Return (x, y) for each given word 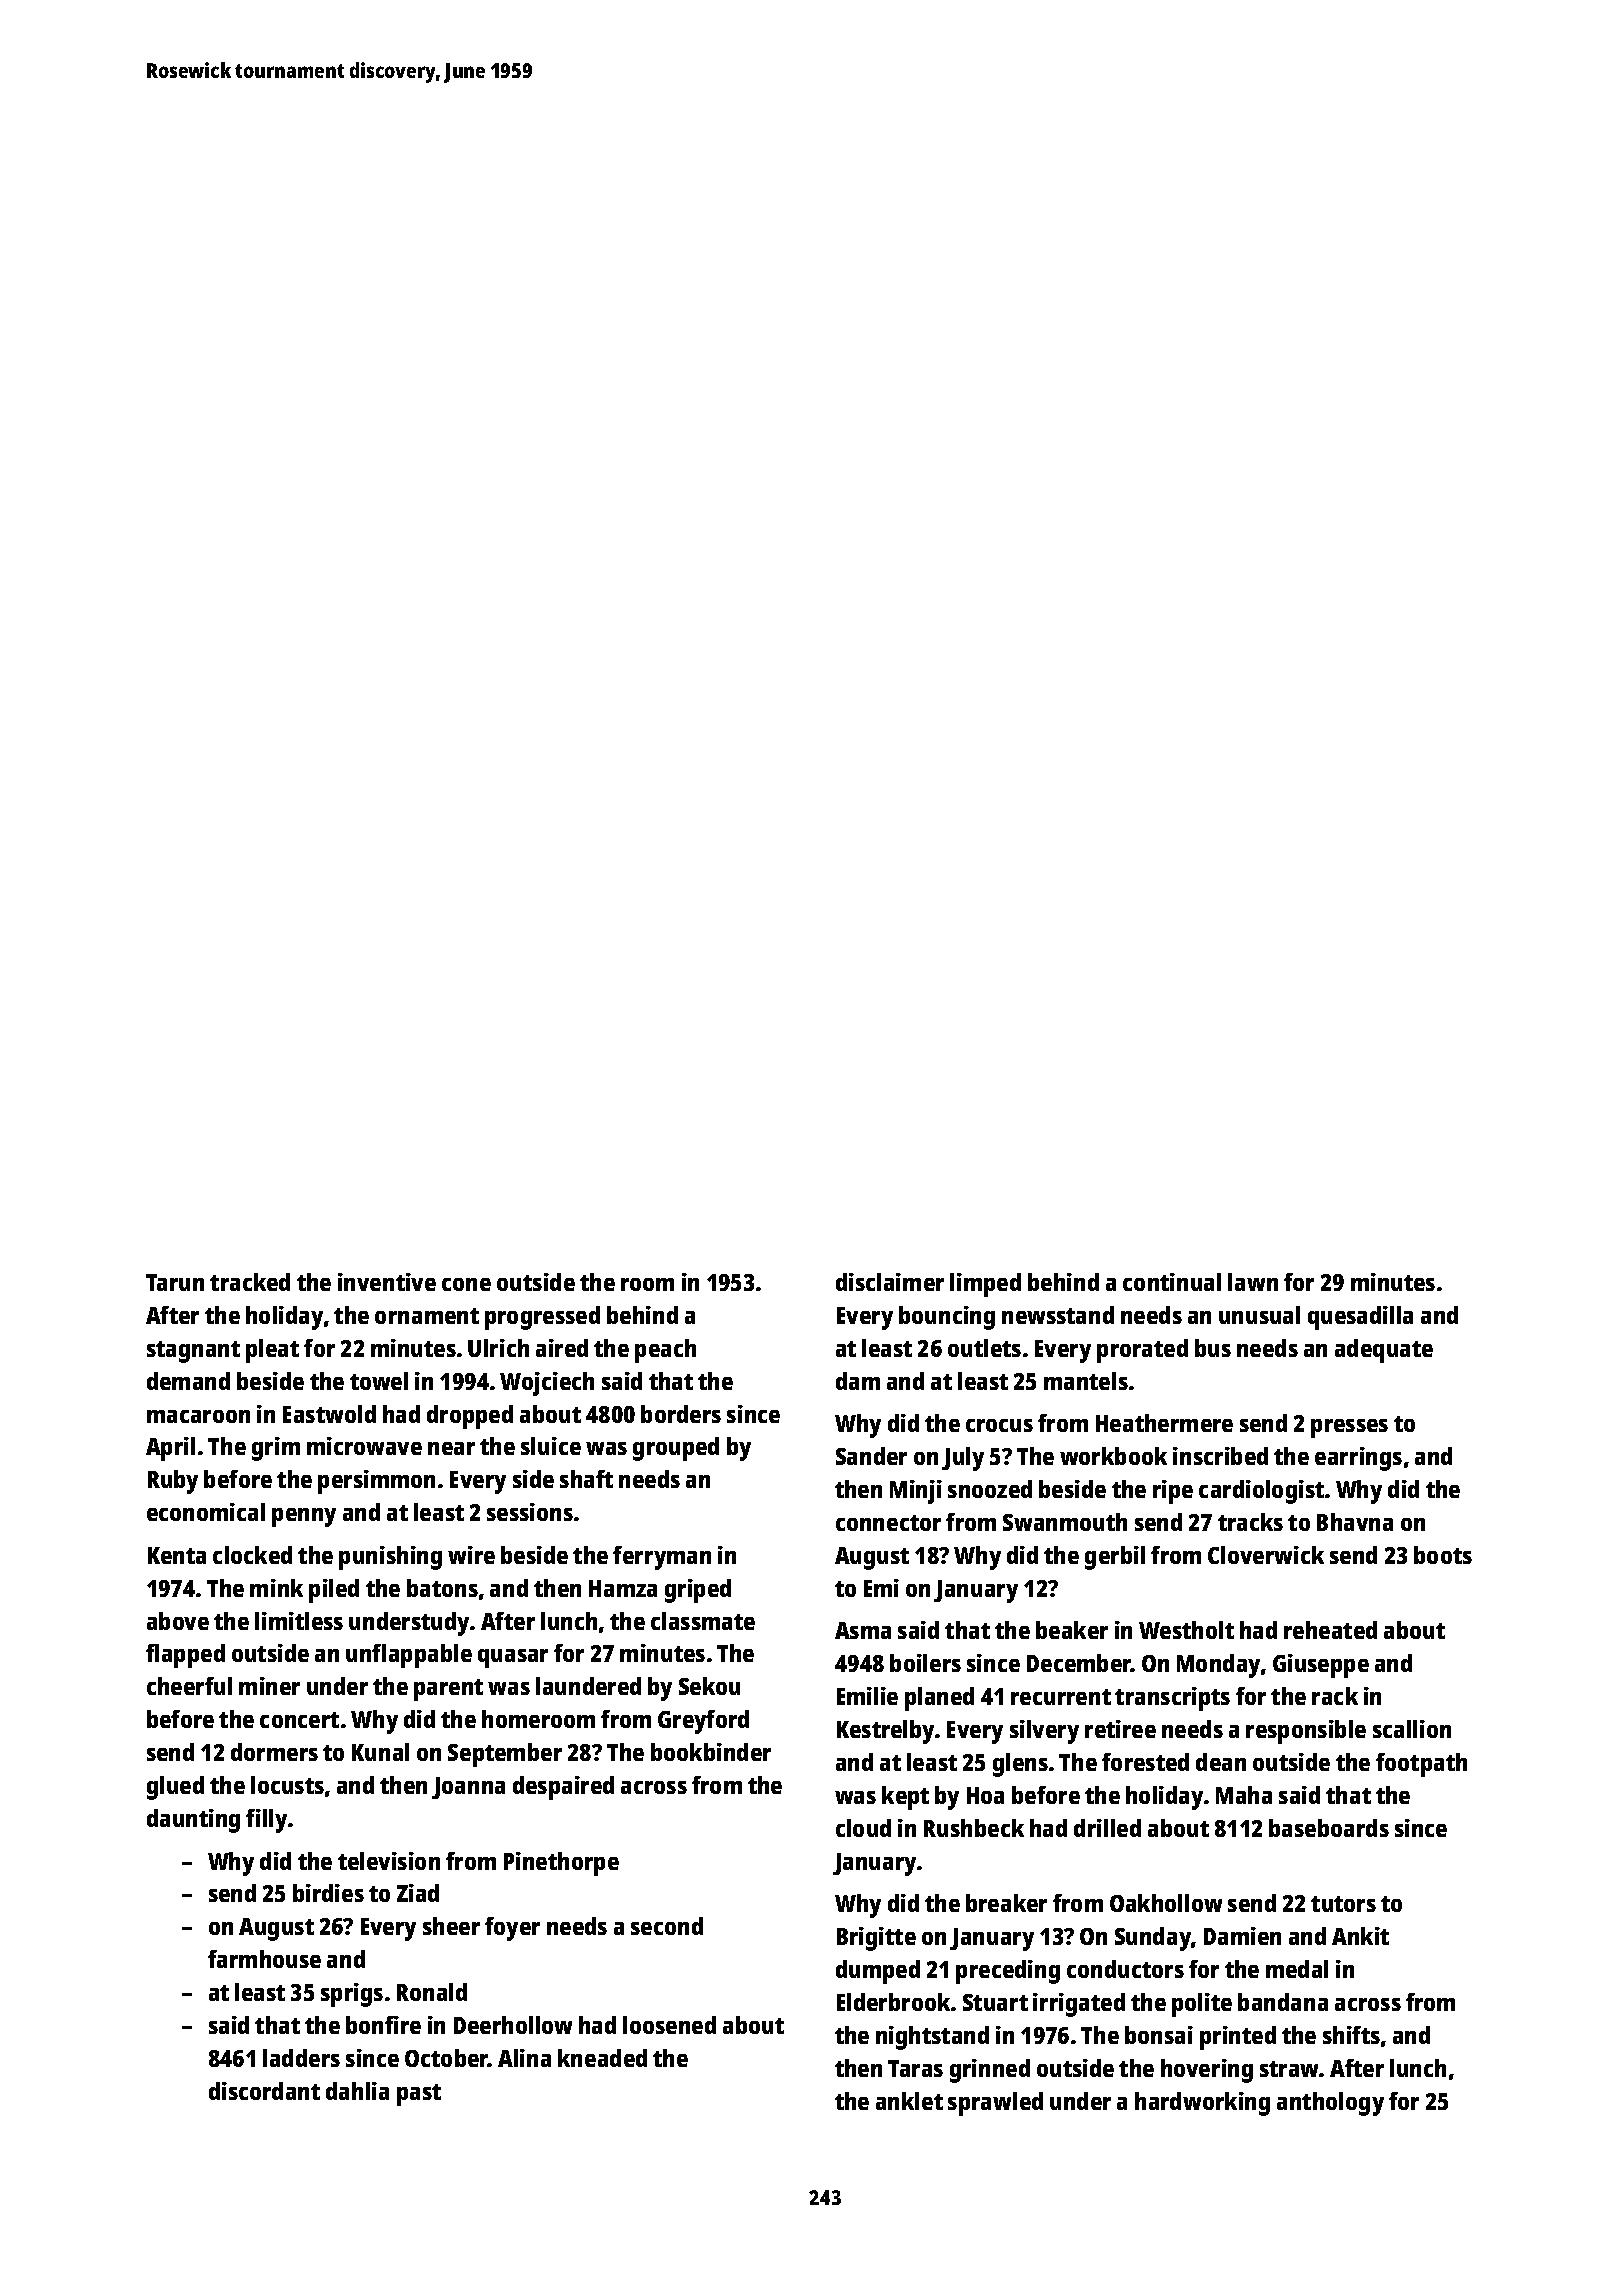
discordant (264, 2091)
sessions (530, 1512)
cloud (863, 1828)
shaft (586, 1479)
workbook (1113, 1456)
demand (188, 1381)
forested (1145, 1762)
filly (266, 1821)
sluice (551, 1446)
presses (1349, 1428)
